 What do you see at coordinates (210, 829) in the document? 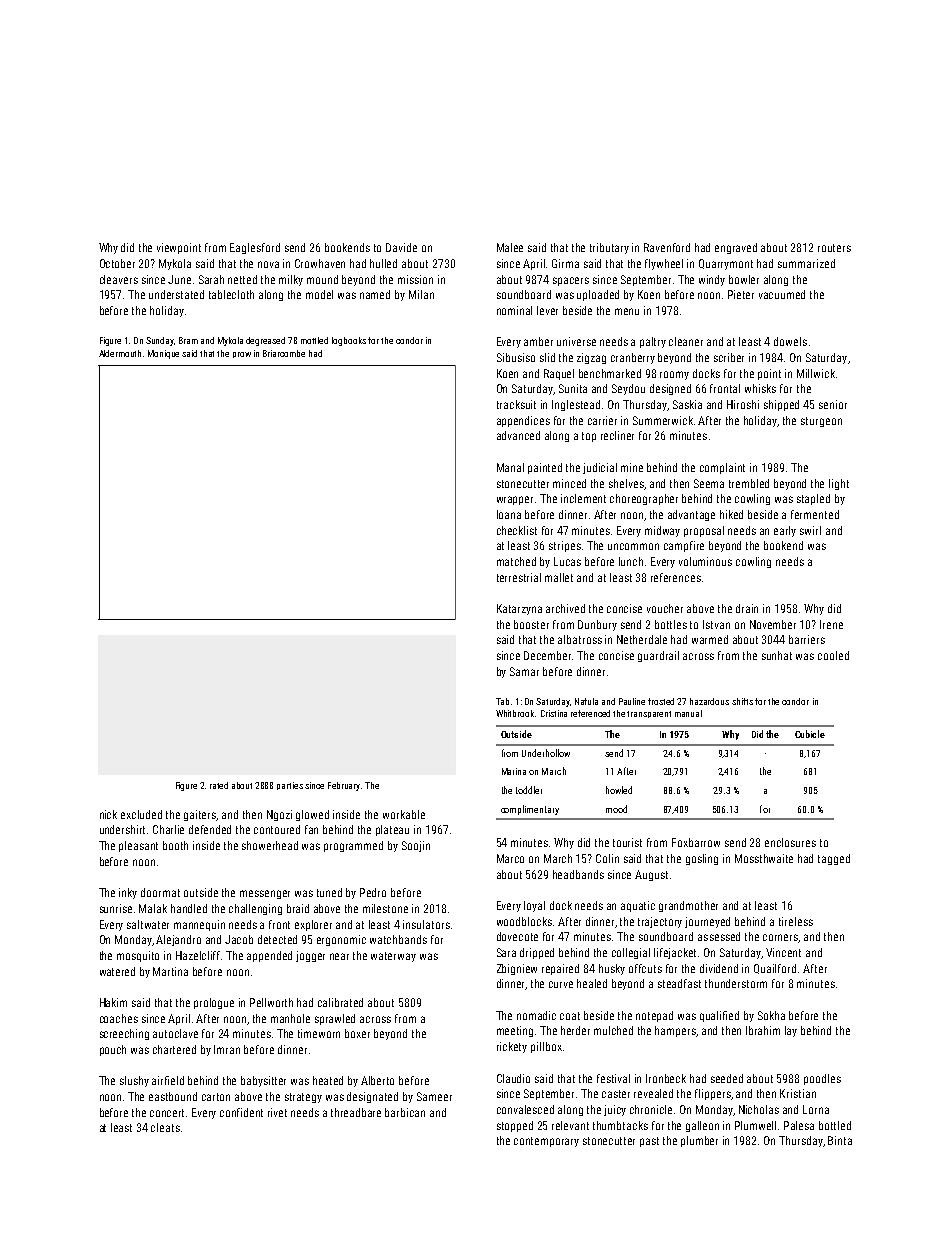
I see `defended` at bounding box center [210, 829].
